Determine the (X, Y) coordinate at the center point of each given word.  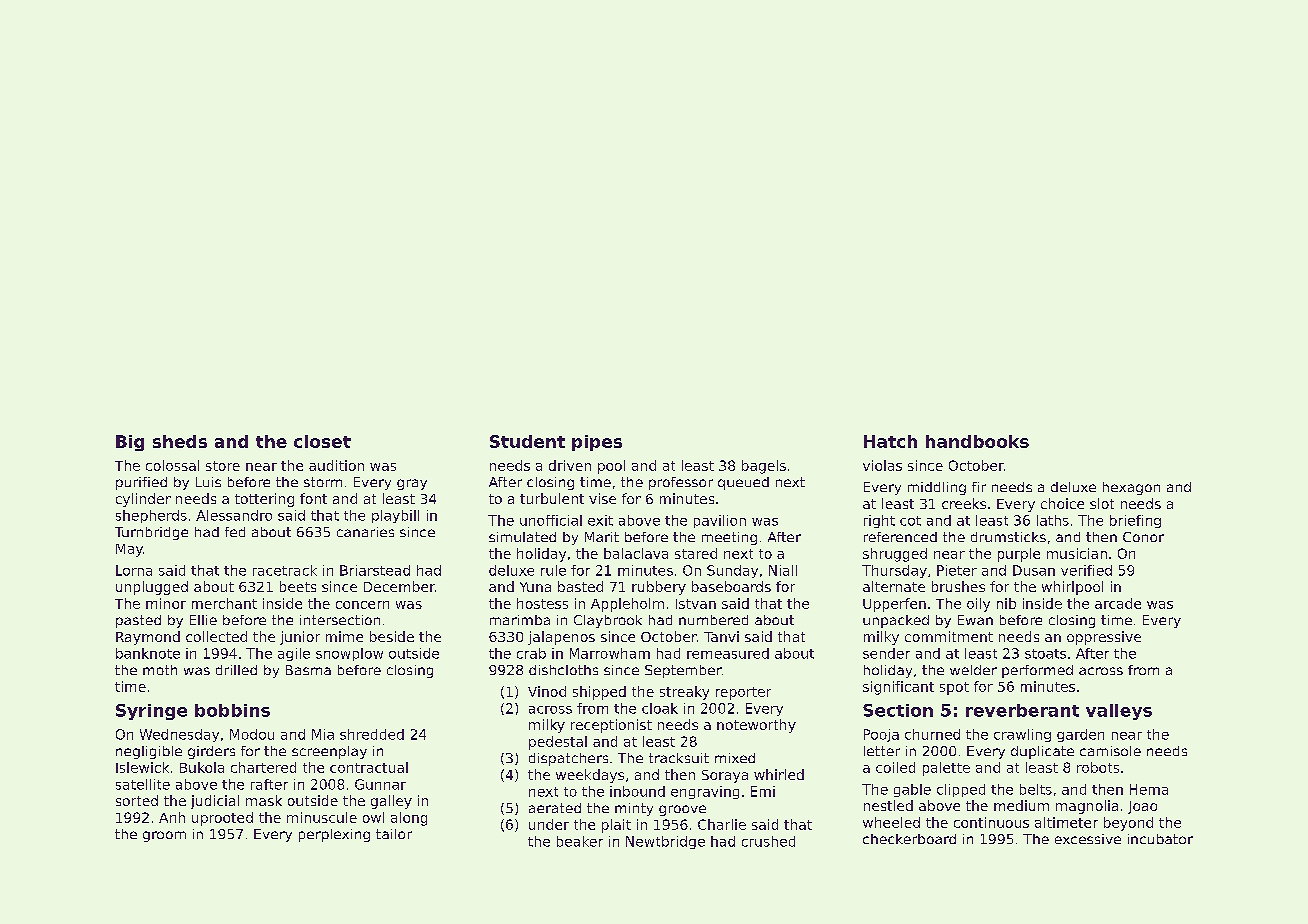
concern (362, 605)
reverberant (1022, 710)
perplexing (334, 835)
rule (553, 570)
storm (323, 482)
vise (602, 498)
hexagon (1131, 488)
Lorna (134, 570)
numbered (713, 620)
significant (898, 688)
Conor (1143, 537)
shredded (372, 734)
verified (1086, 570)
